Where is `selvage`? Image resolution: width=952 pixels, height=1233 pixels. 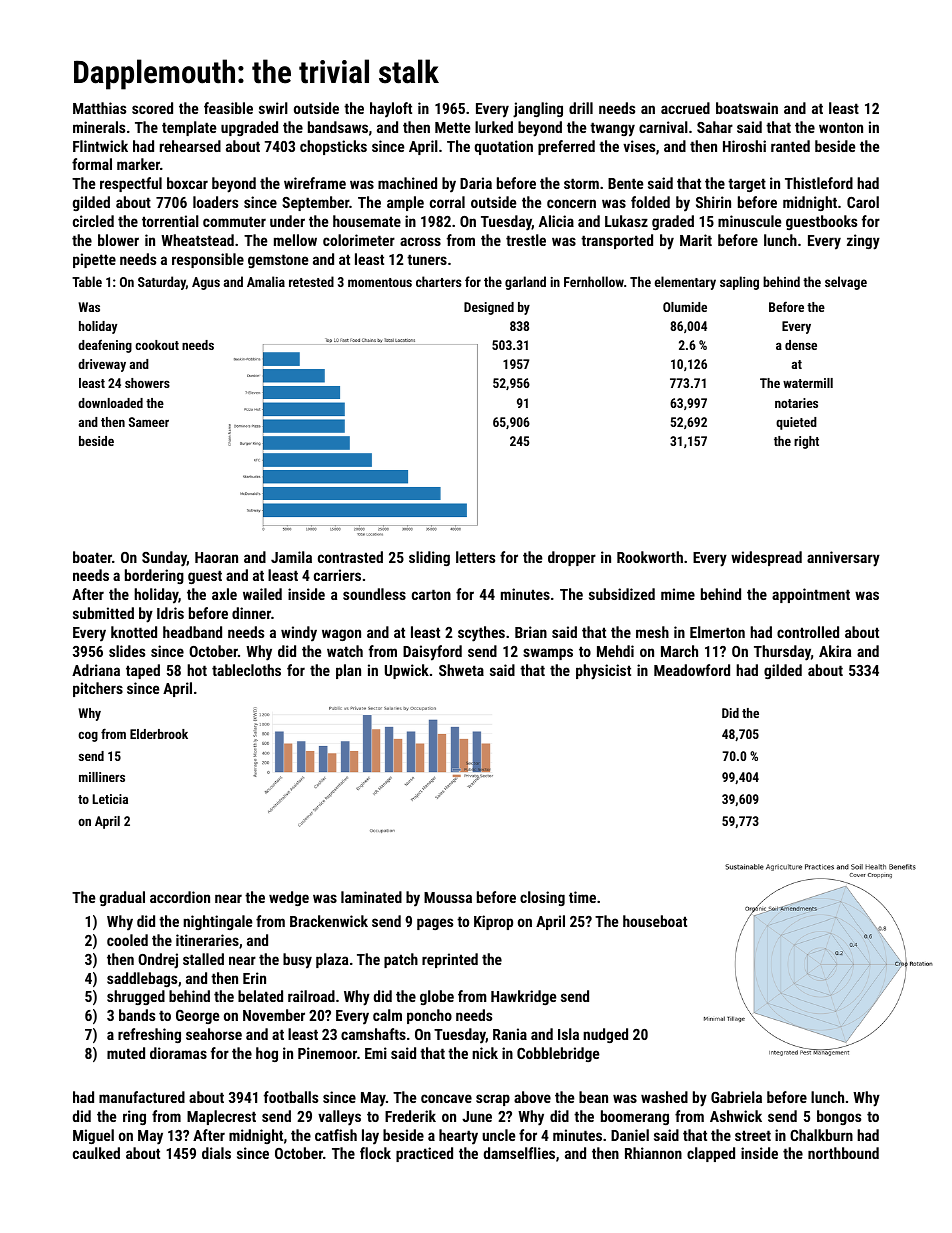
selvage is located at coordinates (846, 283).
